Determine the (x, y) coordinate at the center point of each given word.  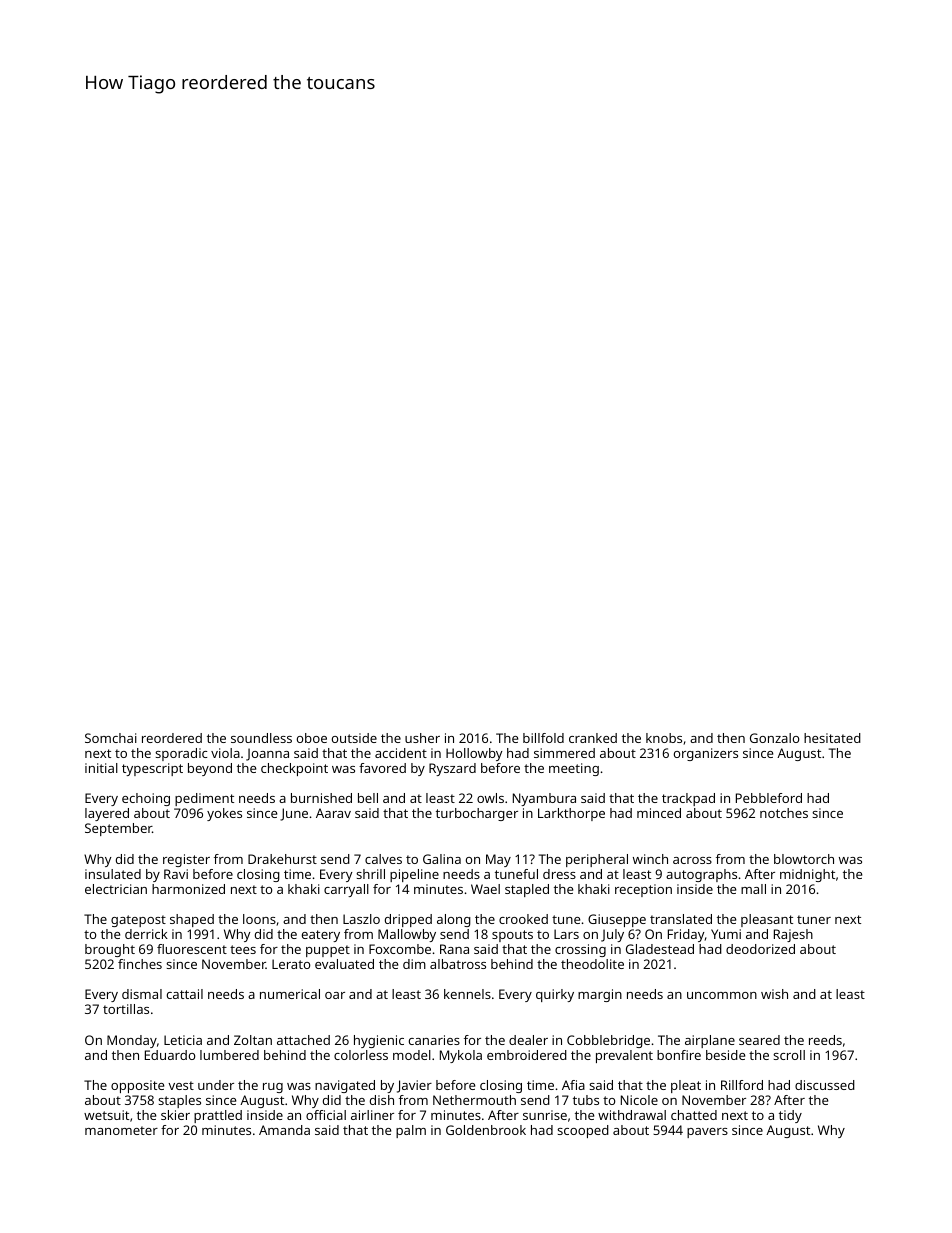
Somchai (111, 738)
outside (354, 738)
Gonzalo (774, 738)
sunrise (545, 1115)
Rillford (742, 1085)
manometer (121, 1130)
